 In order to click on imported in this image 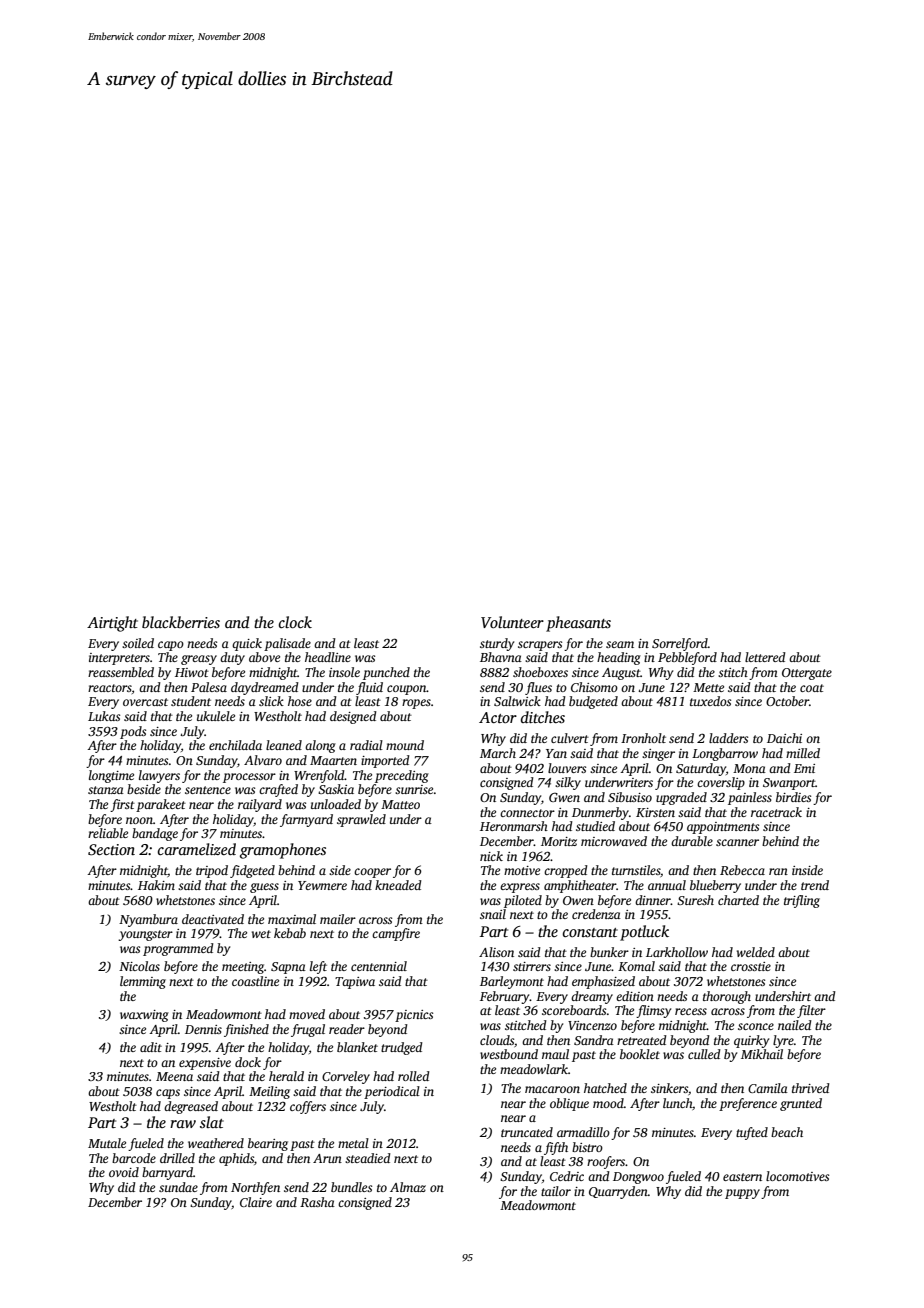, I will do `click(385, 761)`.
